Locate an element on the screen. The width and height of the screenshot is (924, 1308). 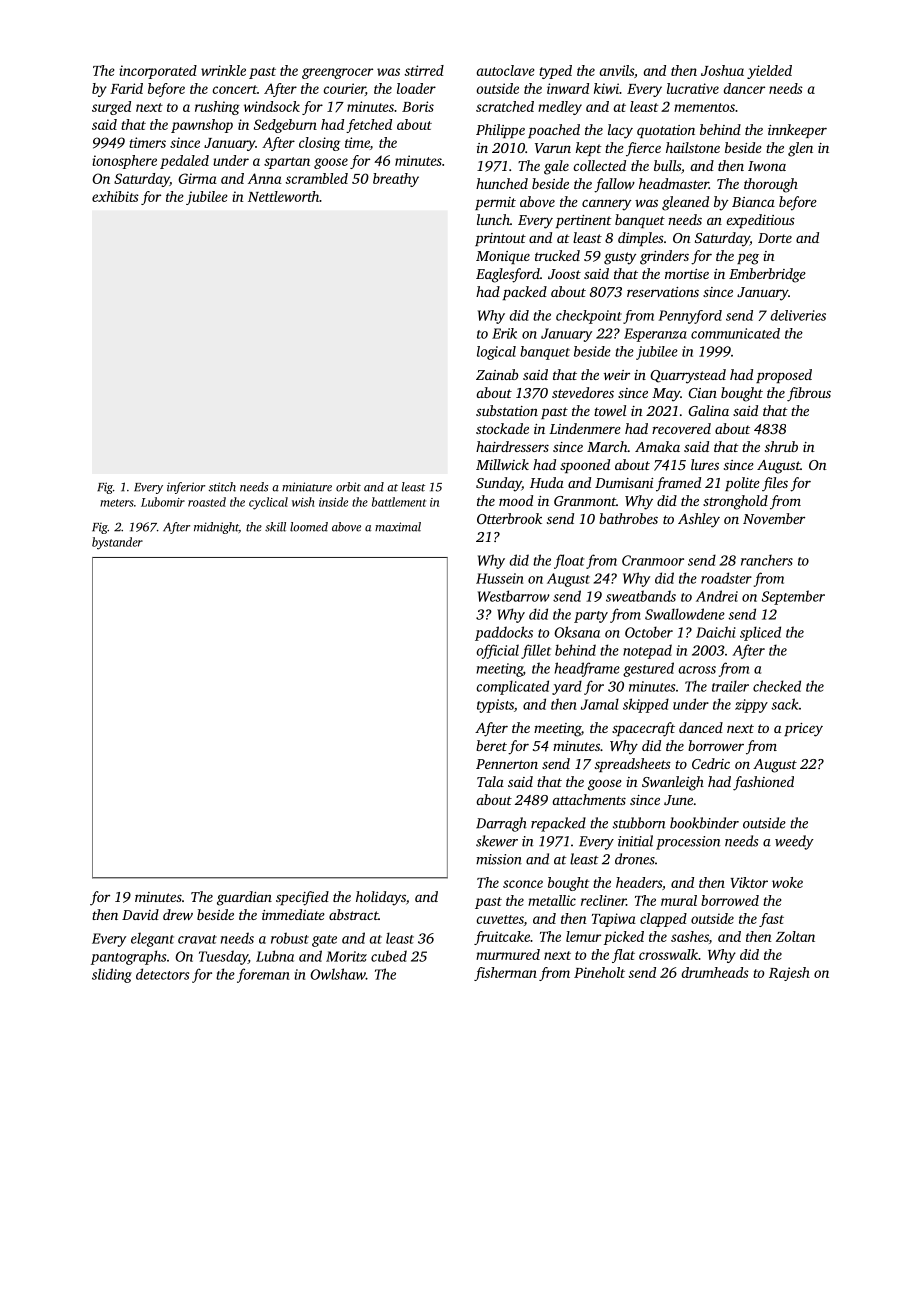
drew is located at coordinates (178, 914).
